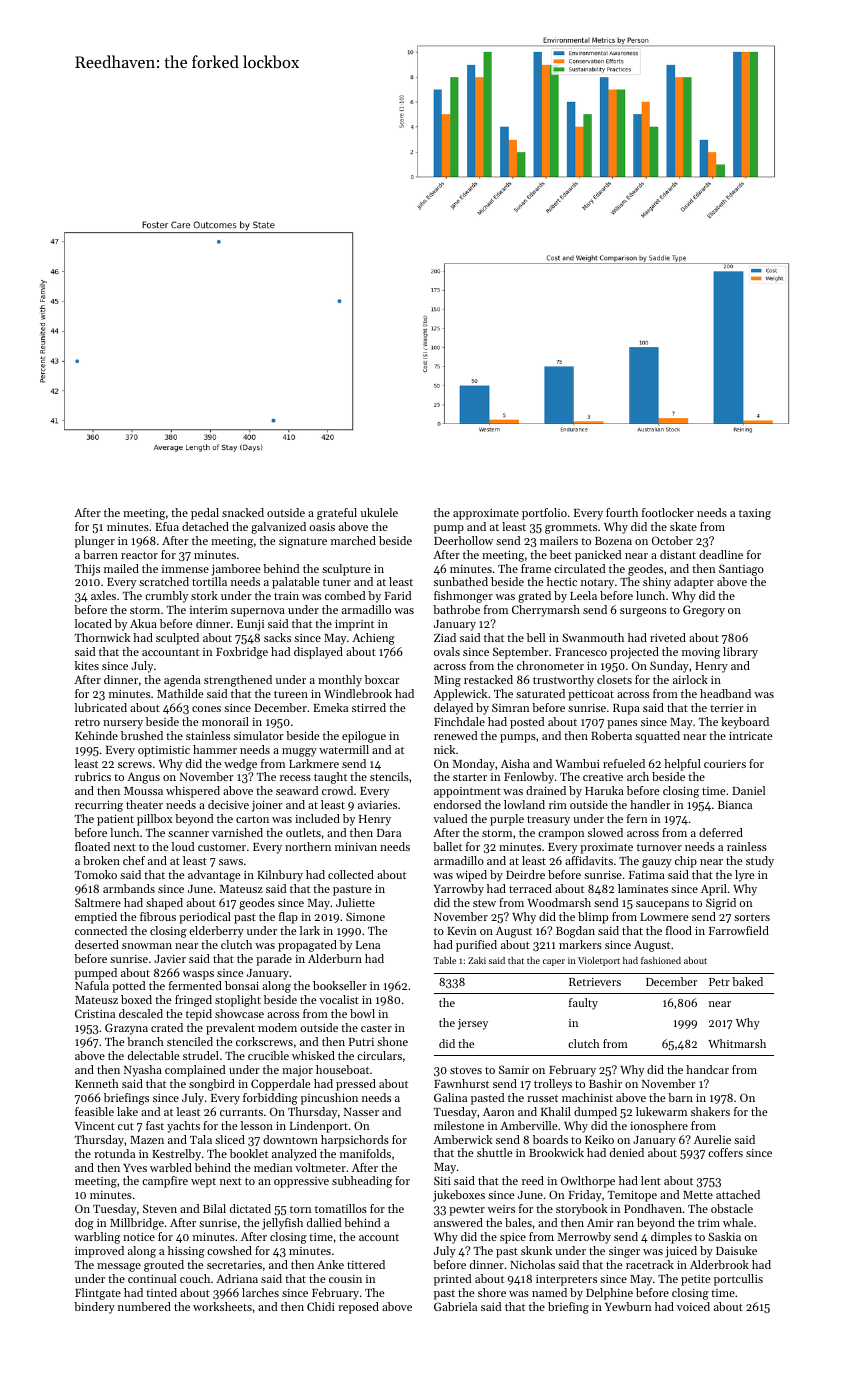 This screenshot has width=849, height=1400. What do you see at coordinates (463, 597) in the screenshot?
I see `fishmonger` at bounding box center [463, 597].
